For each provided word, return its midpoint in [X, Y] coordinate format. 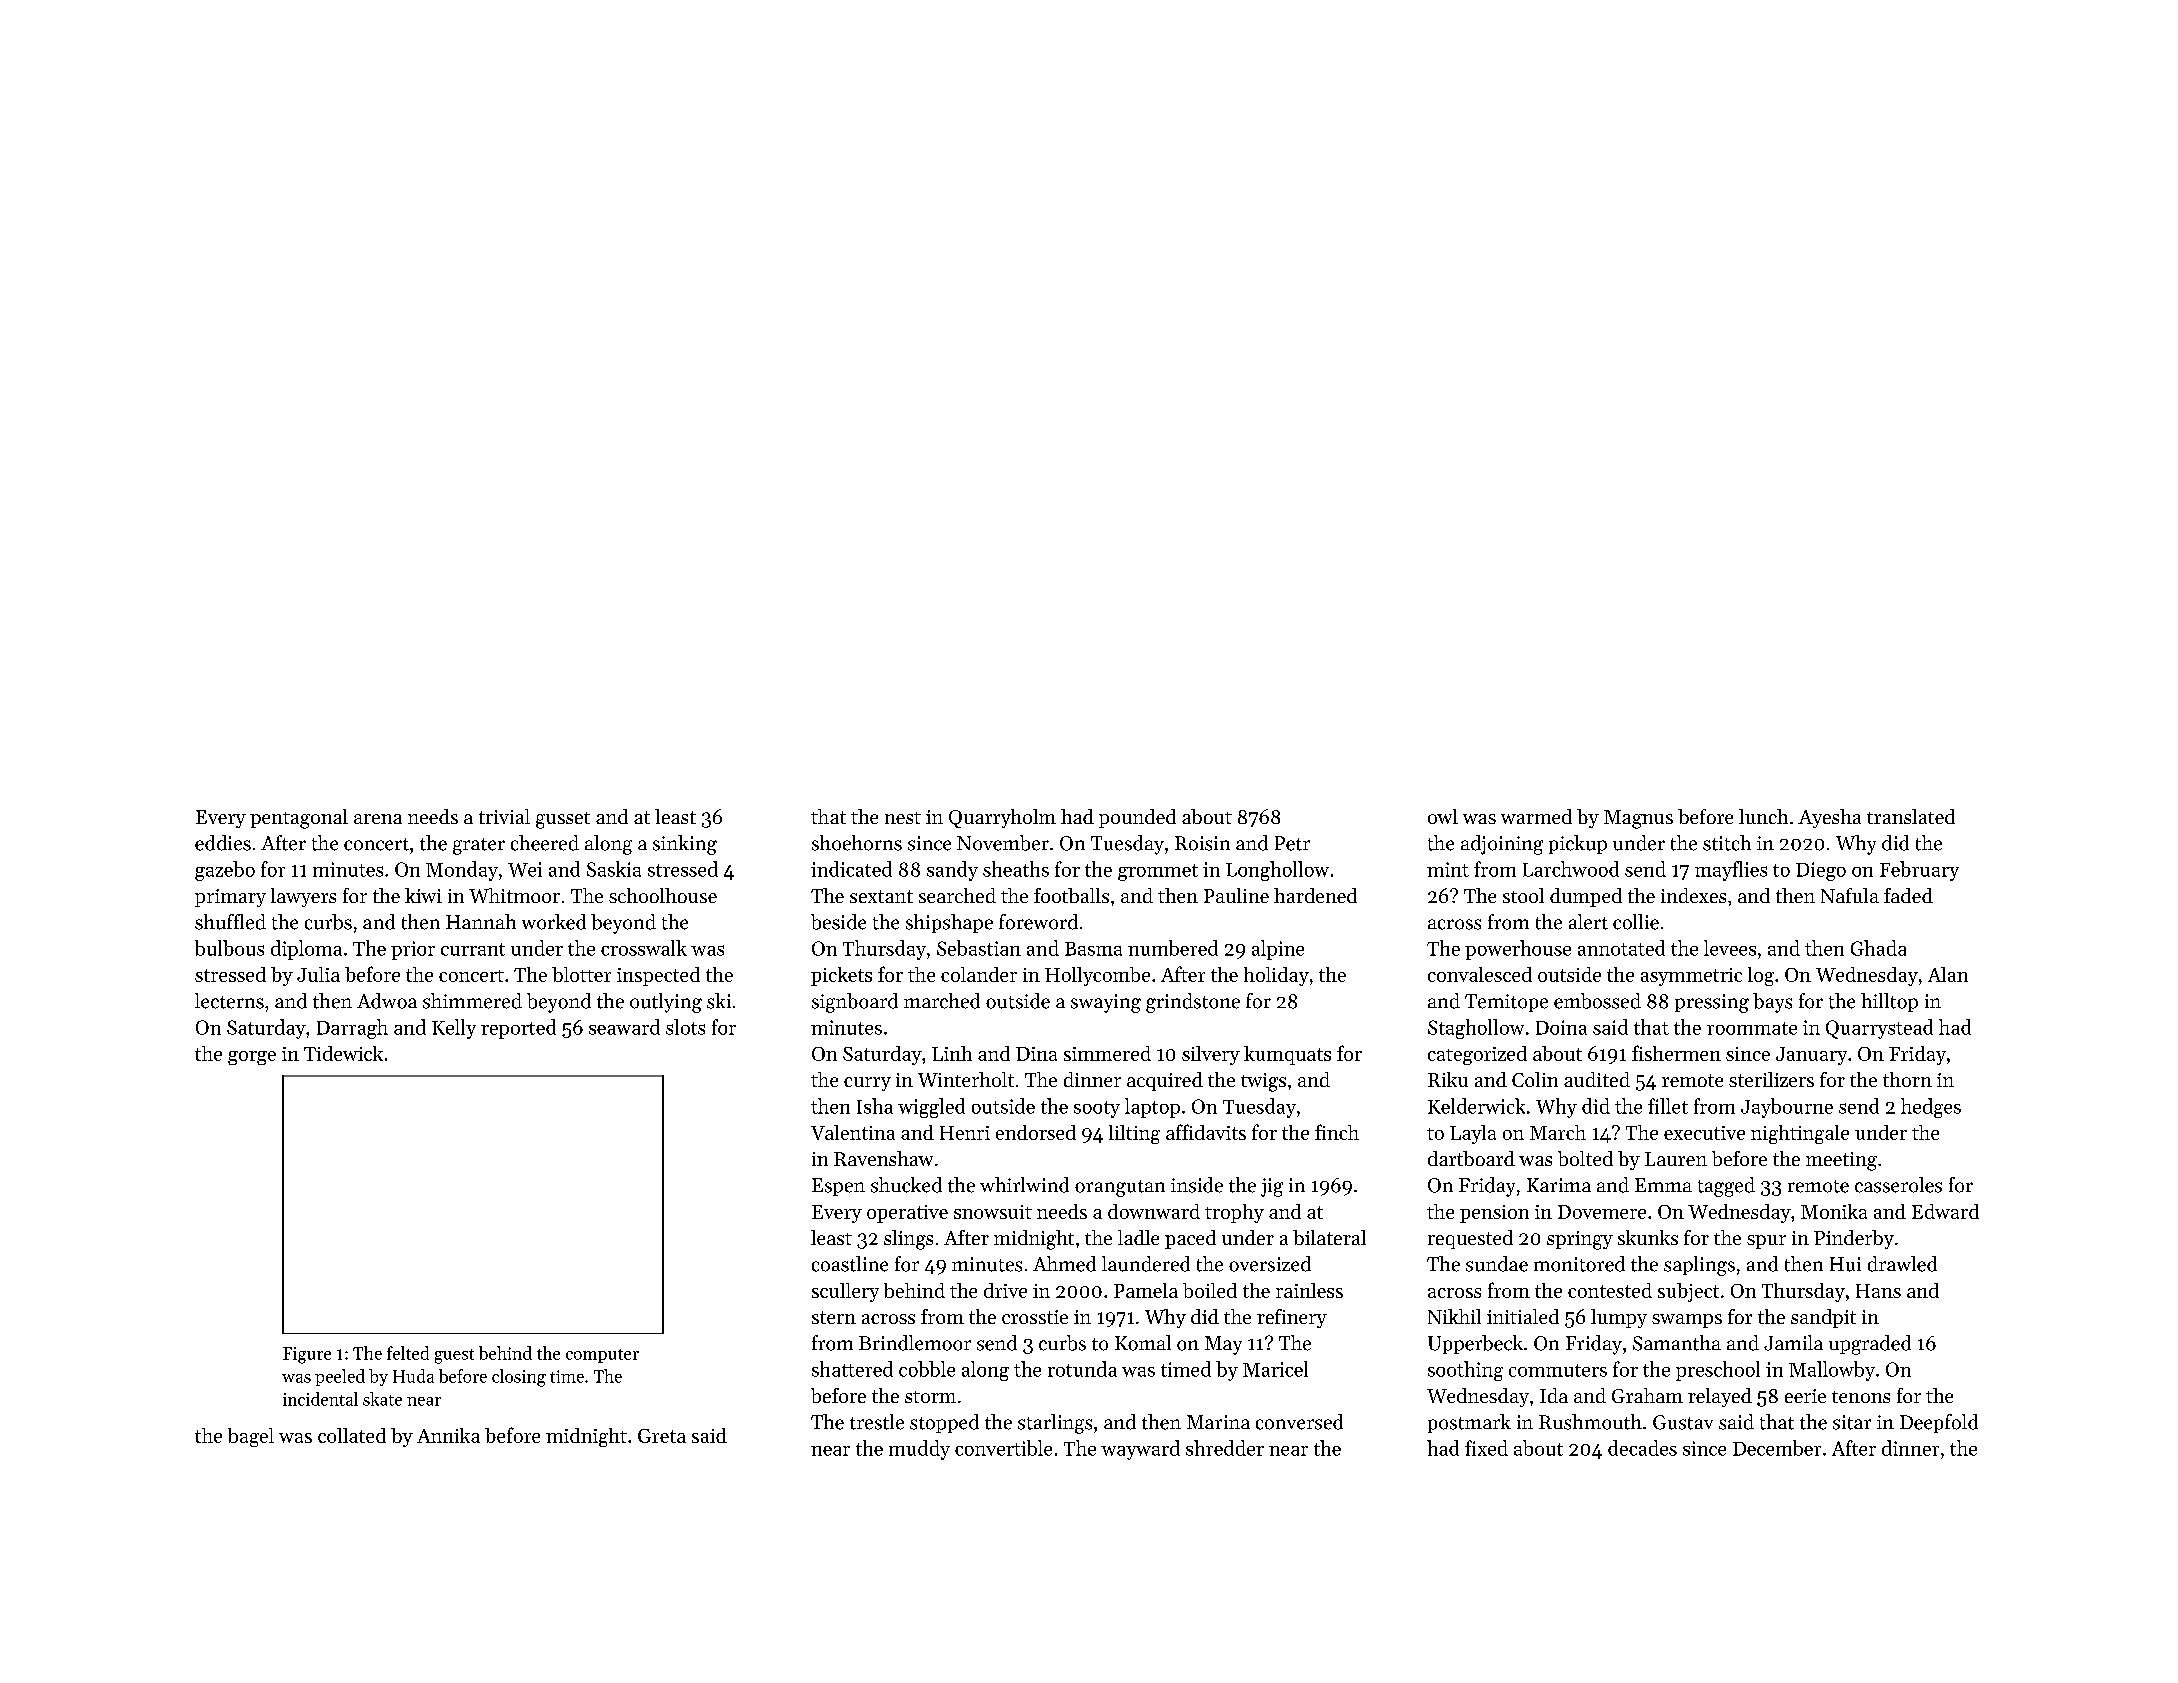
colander [979, 974]
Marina [1218, 1422]
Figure [307, 1355]
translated [1911, 816]
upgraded [1870, 1345]
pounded [1137, 818]
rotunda [1082, 1369]
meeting [1841, 1161]
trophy [1234, 1213]
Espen [838, 1187]
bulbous [229, 948]
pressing [1712, 1003]
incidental [320, 1399]
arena [378, 819]
